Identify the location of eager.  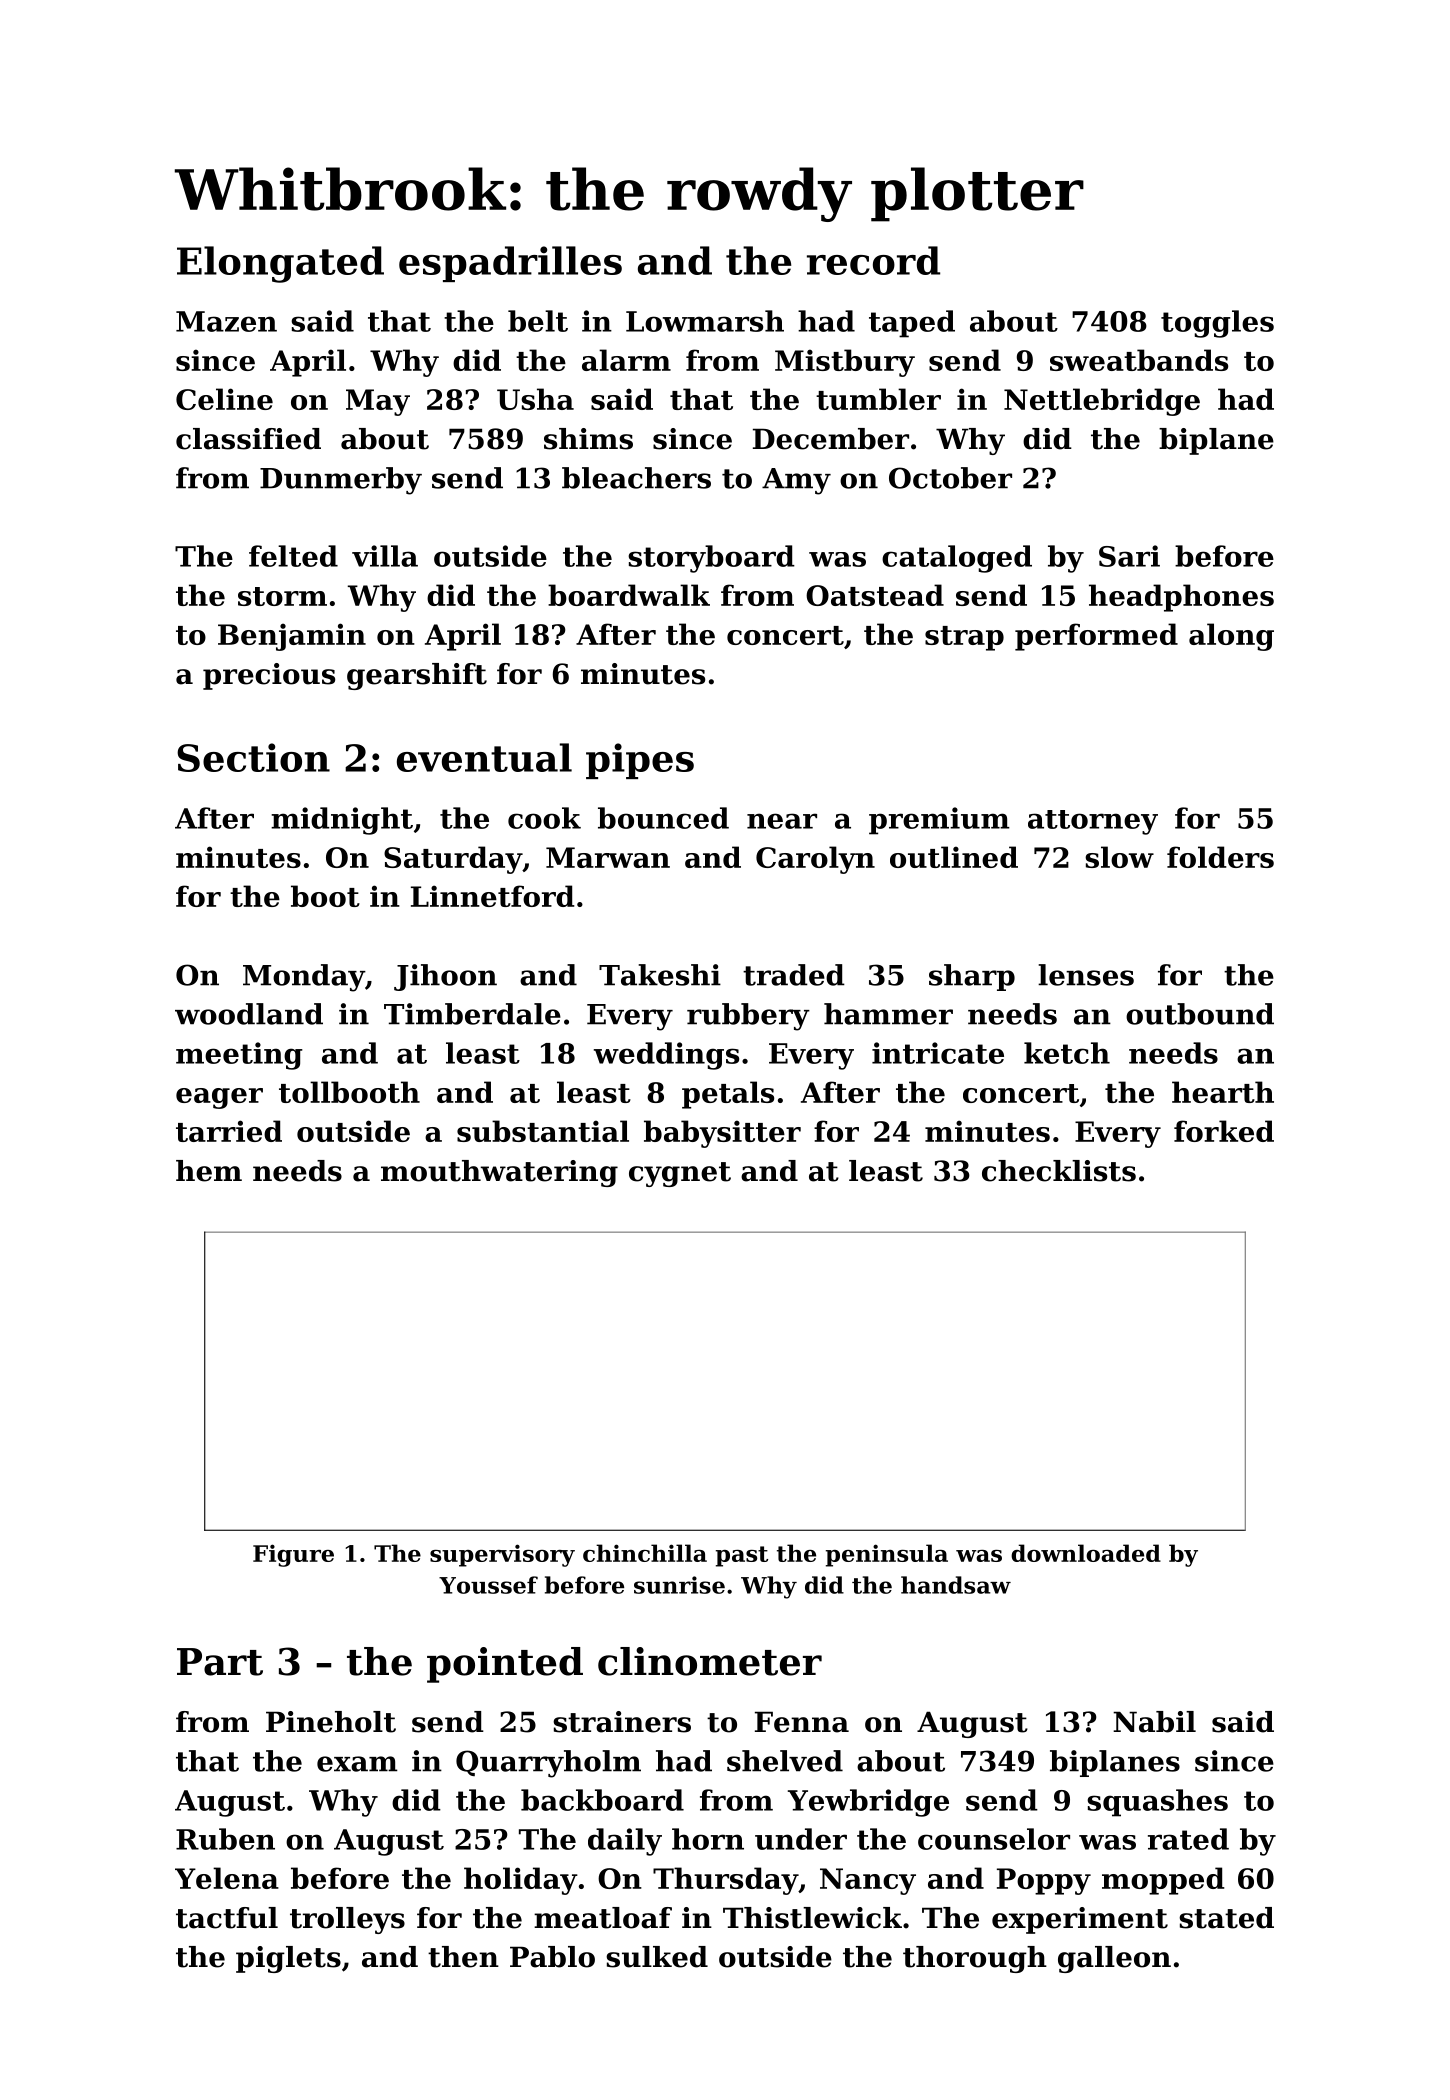
(219, 1098).
